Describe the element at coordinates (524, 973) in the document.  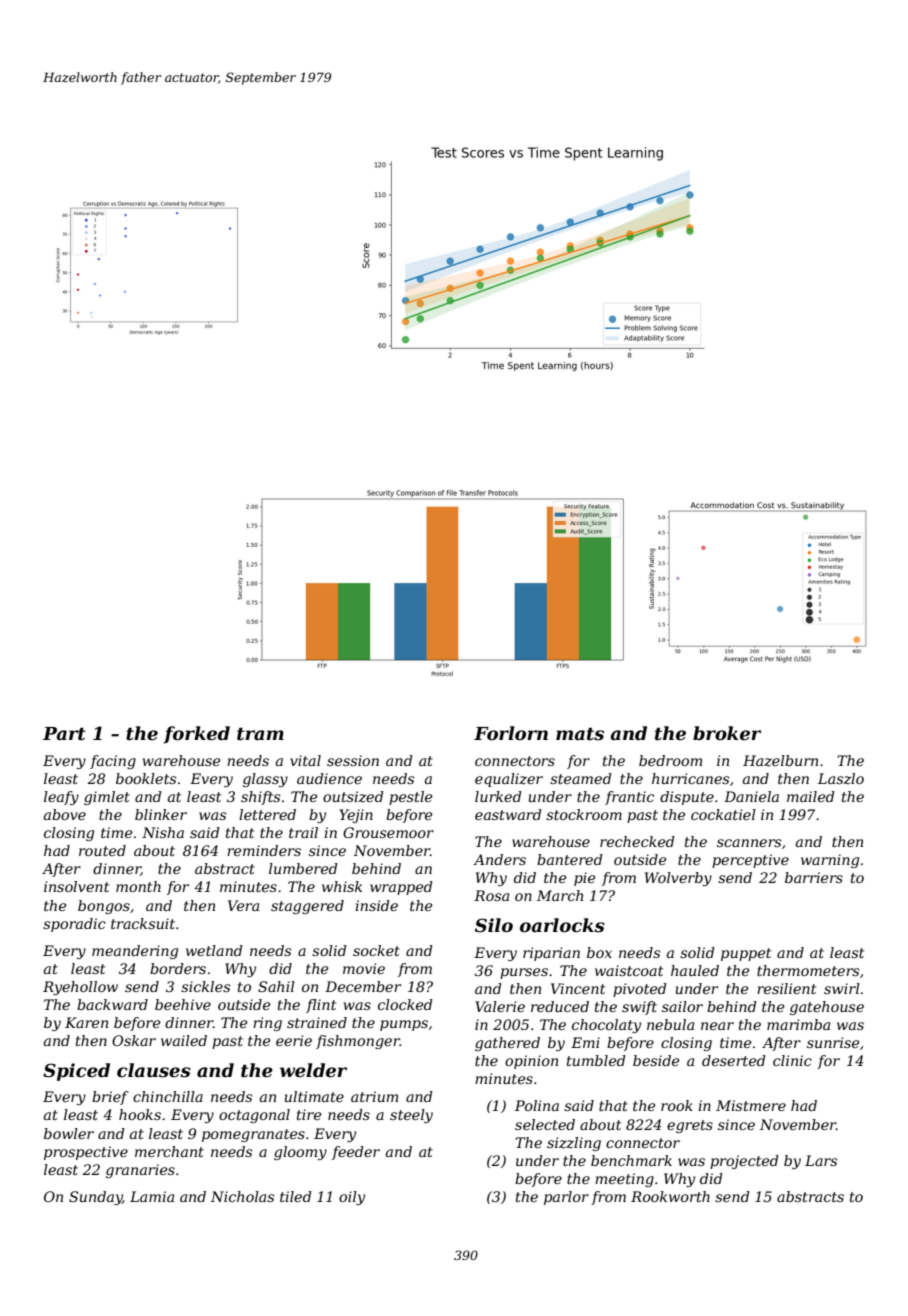
I see `purses` at that location.
